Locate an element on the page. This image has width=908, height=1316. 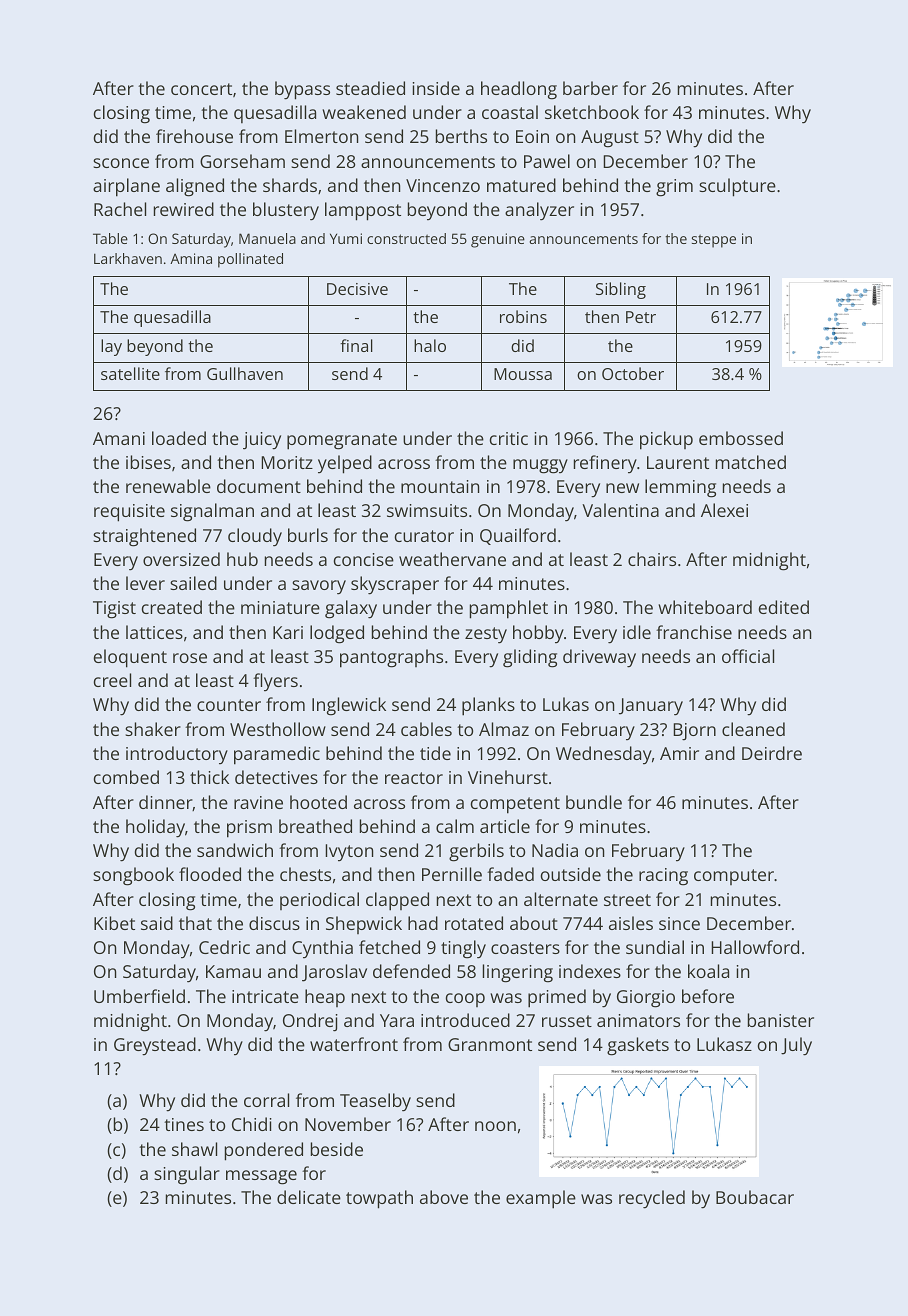
edited is located at coordinates (784, 607).
